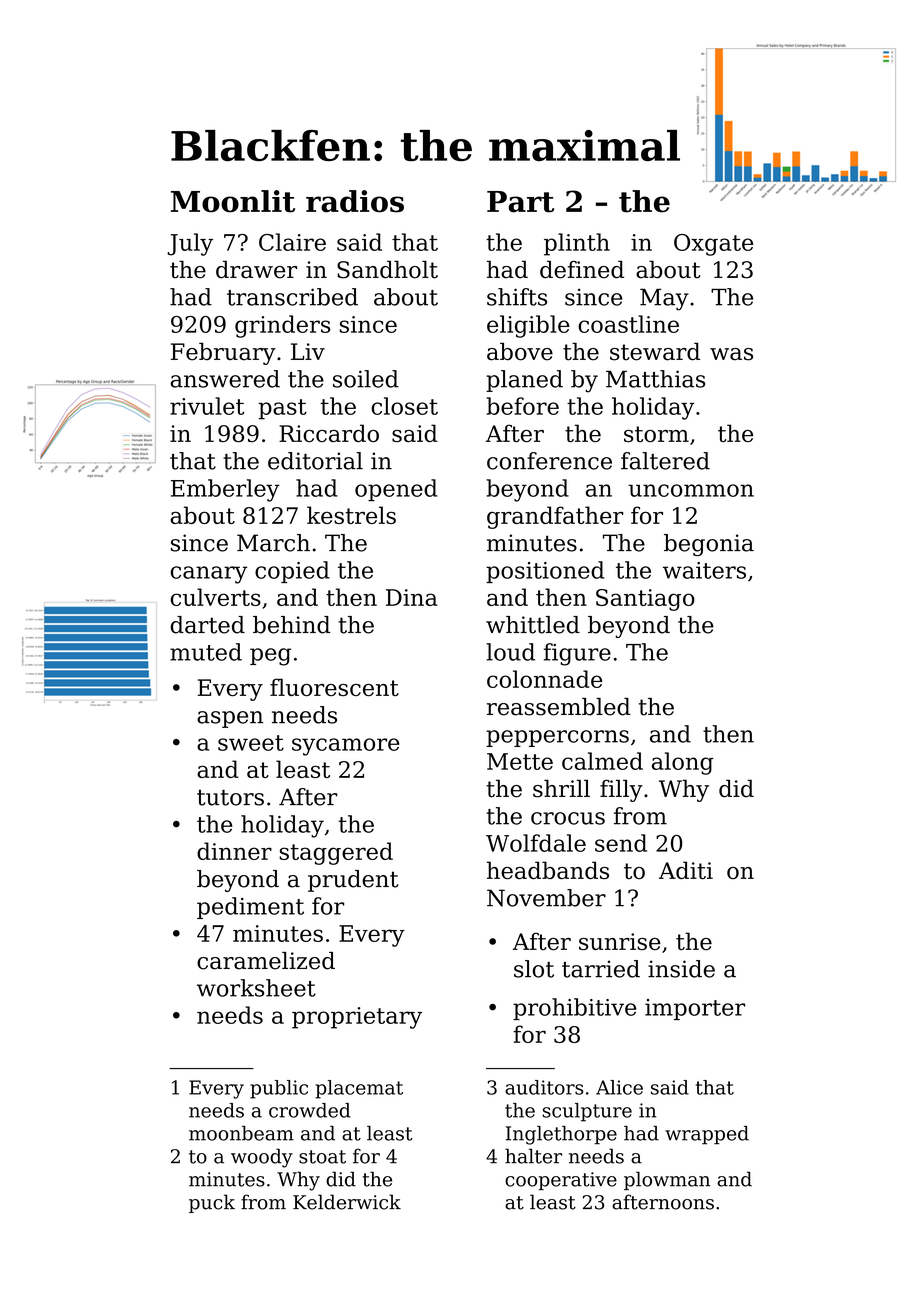 The height and width of the screenshot is (1311, 924). I want to click on radios, so click(355, 201).
